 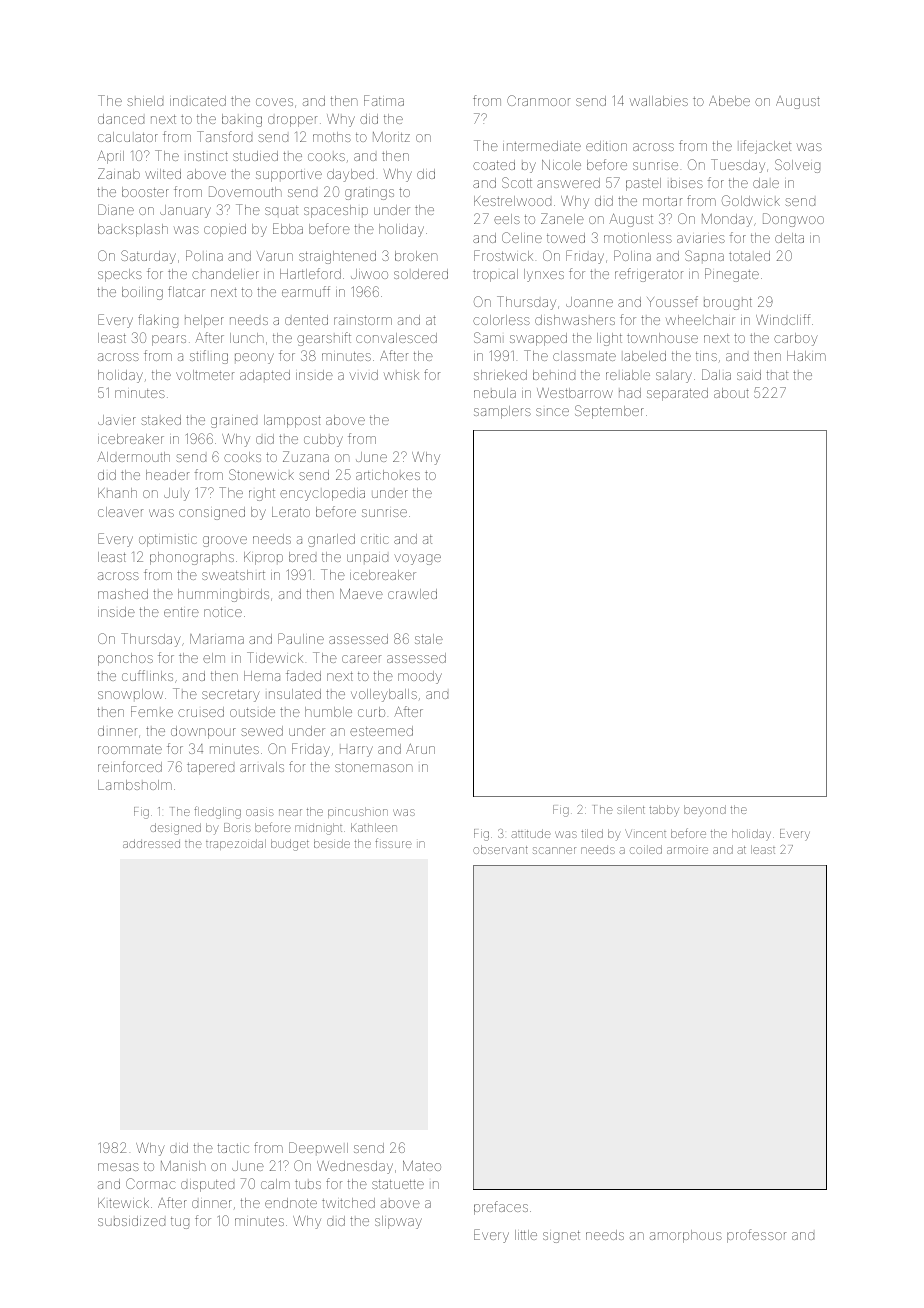 I want to click on prefaces, so click(x=501, y=1208).
